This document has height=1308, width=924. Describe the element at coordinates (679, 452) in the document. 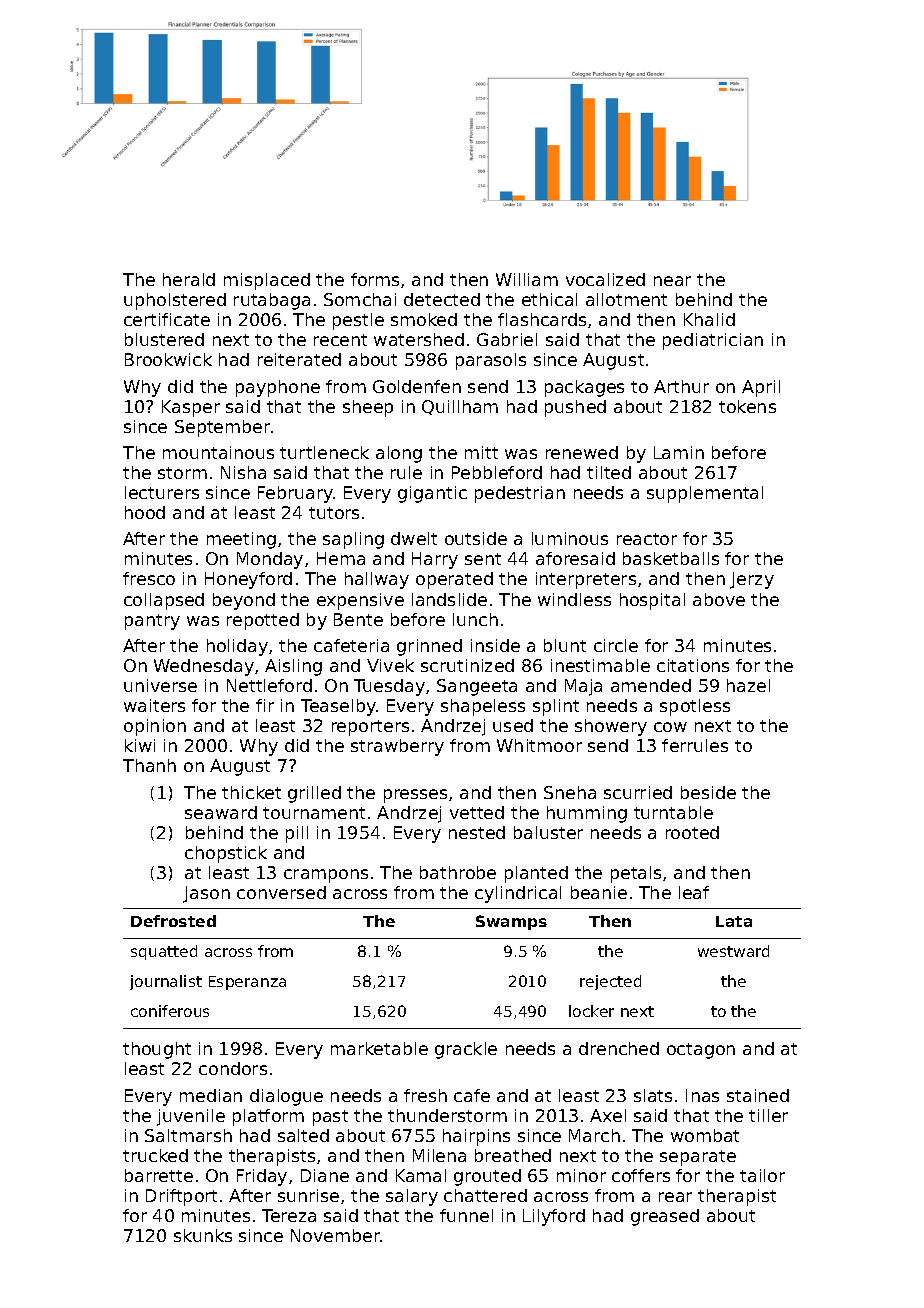

I see `Lamin` at that location.
